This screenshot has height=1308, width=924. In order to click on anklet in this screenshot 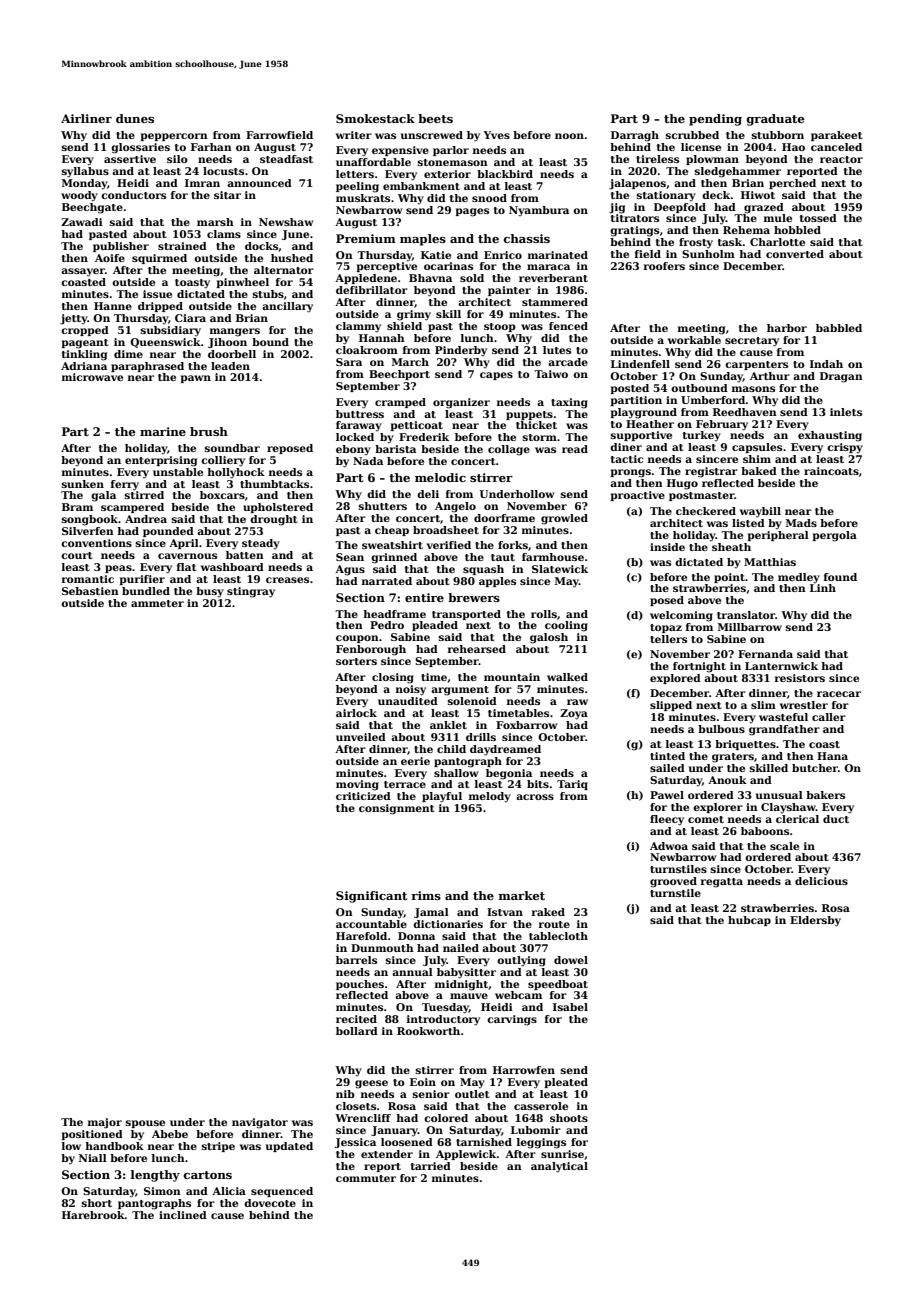, I will do `click(448, 725)`.
